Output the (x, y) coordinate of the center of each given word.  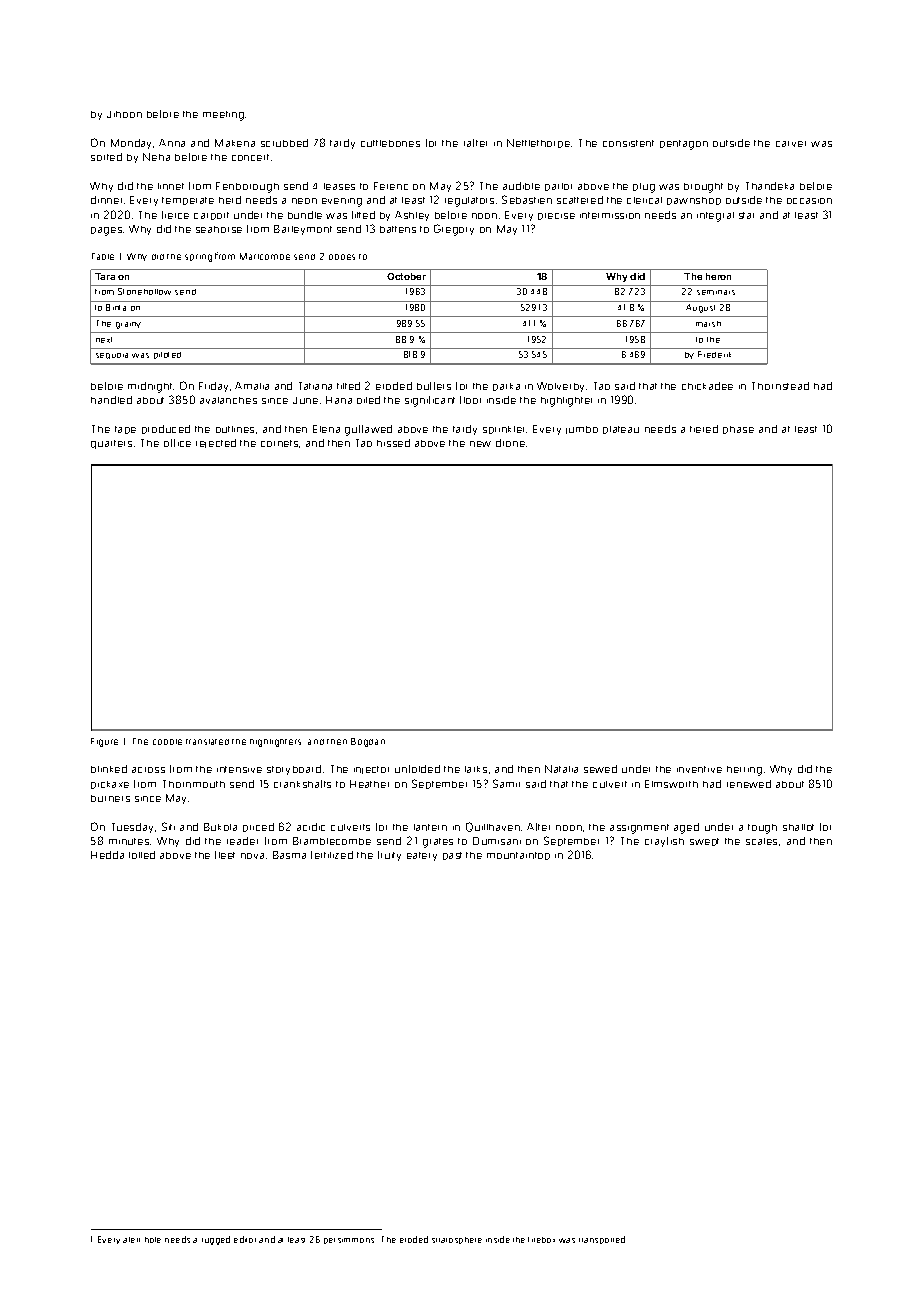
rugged (216, 1240)
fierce (175, 215)
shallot (798, 827)
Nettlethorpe (538, 143)
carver (791, 144)
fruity (389, 856)
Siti (168, 826)
